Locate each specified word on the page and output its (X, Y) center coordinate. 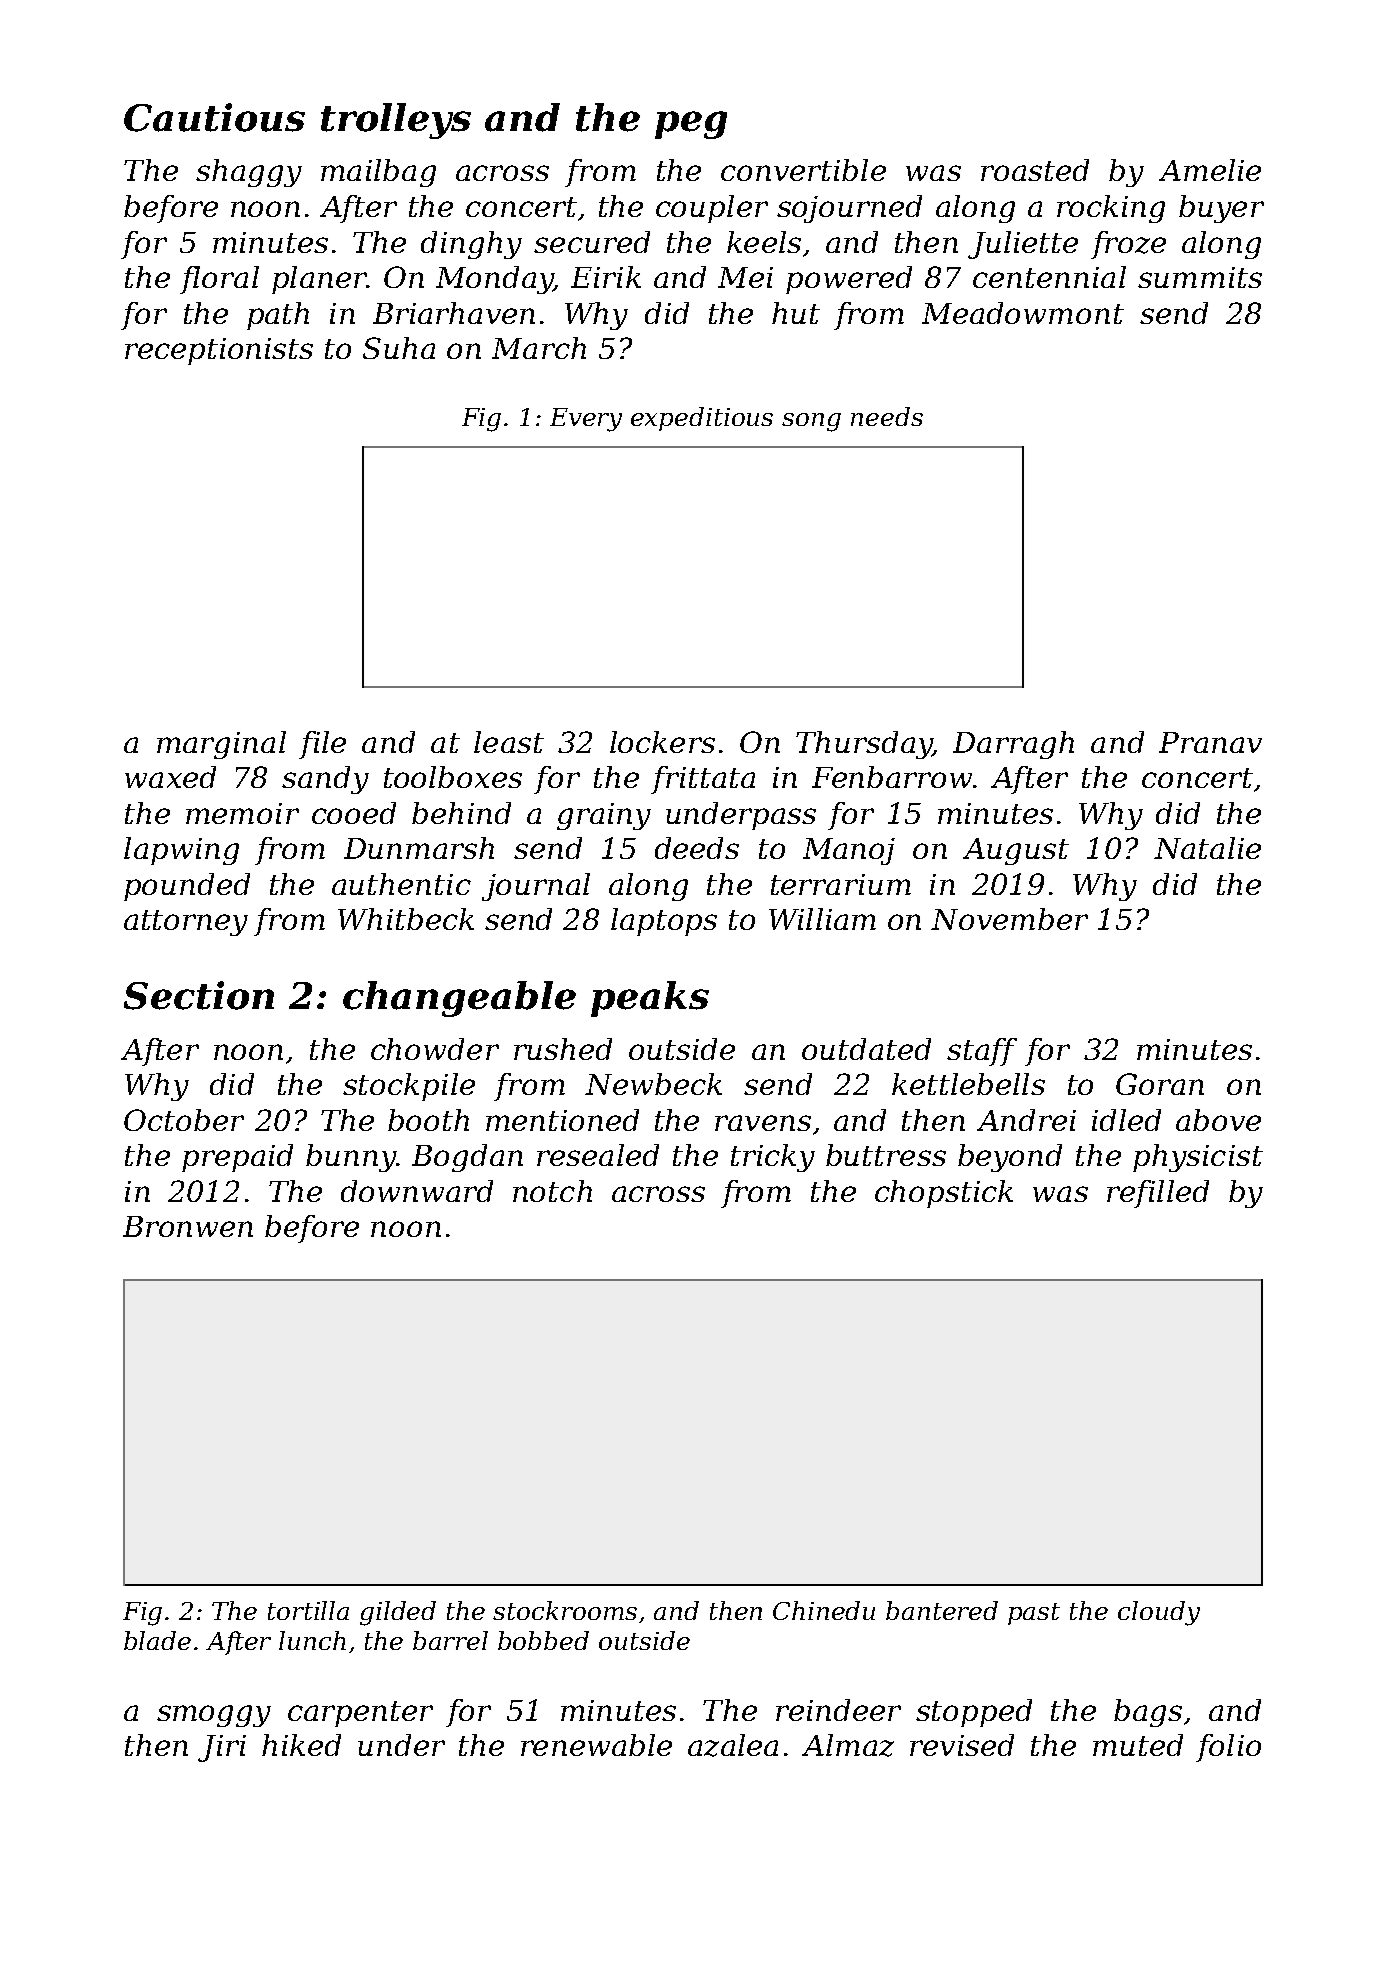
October (184, 1120)
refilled (1158, 1194)
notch (552, 1191)
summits (1200, 277)
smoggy (214, 1716)
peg (691, 125)
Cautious (214, 117)
